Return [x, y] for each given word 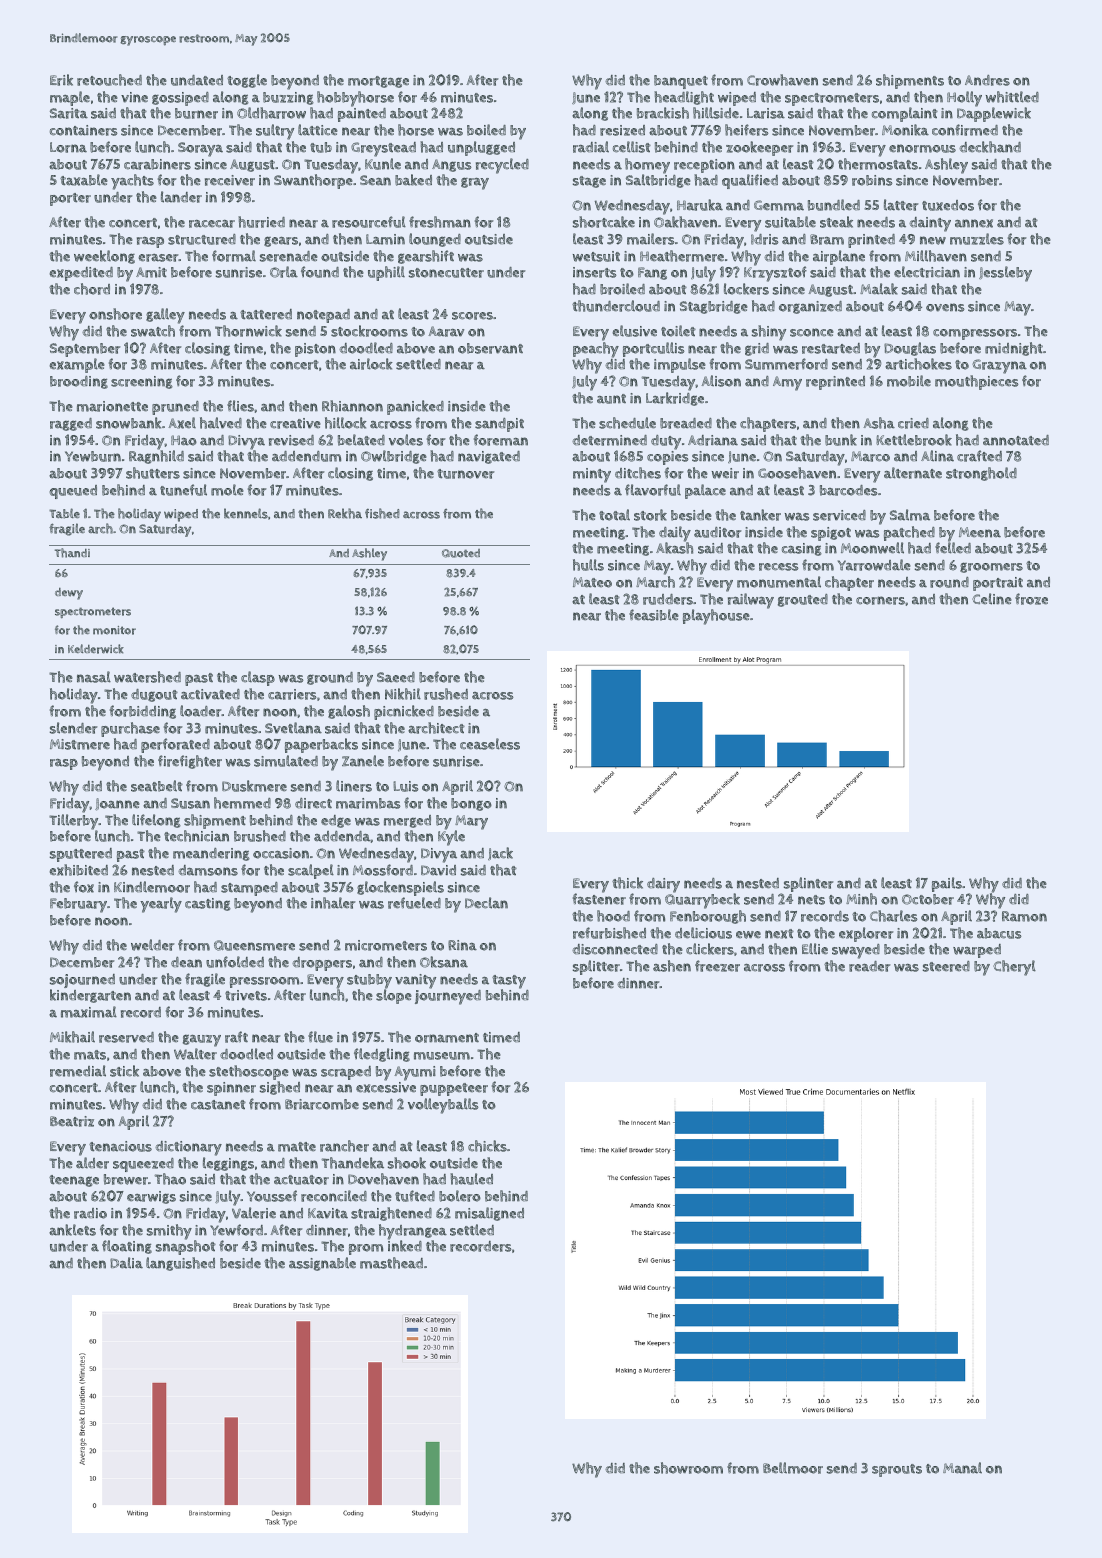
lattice [318, 130]
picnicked [404, 712]
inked [405, 1246]
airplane [839, 257]
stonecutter [446, 273]
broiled [622, 289]
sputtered [81, 855]
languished [180, 1264]
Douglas [910, 349]
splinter [808, 884]
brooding [79, 382]
